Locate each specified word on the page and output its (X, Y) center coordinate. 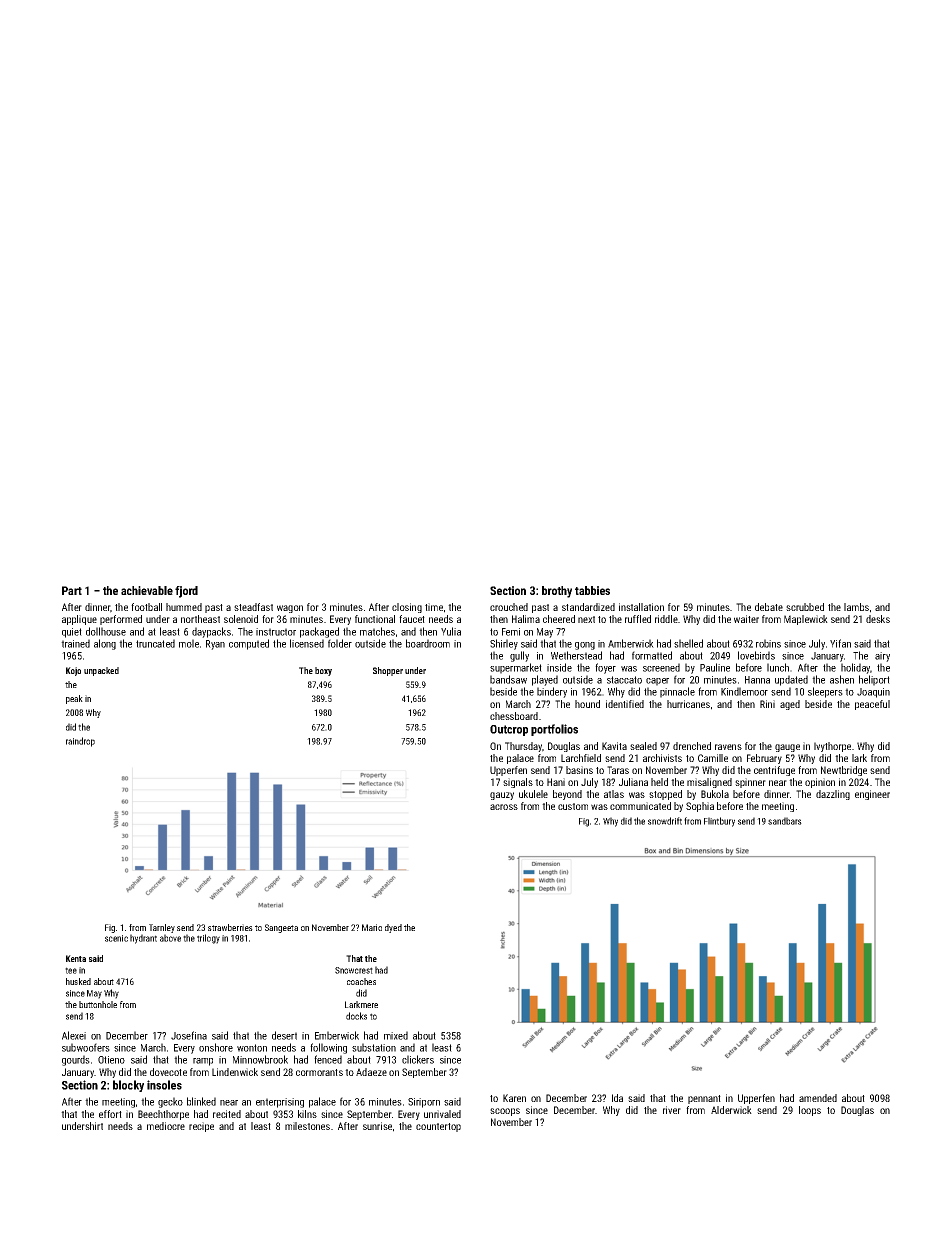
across (504, 807)
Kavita (614, 746)
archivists (662, 758)
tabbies (592, 590)
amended (818, 1098)
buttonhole (98, 1004)
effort (110, 1114)
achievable (147, 590)
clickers (418, 1059)
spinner (750, 783)
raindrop (80, 742)
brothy (557, 592)
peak (74, 699)
